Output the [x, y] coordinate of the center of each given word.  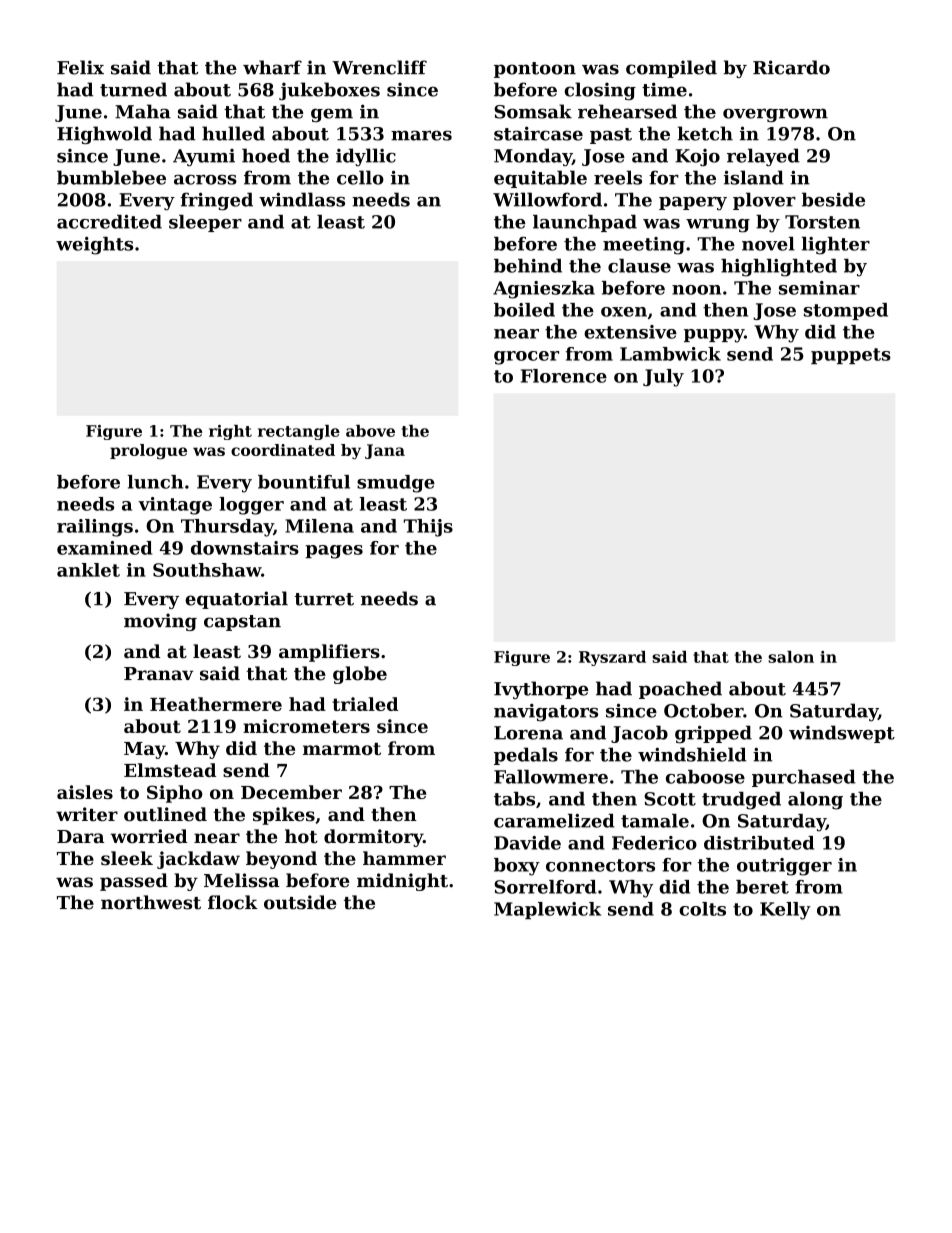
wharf [272, 67]
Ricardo [791, 67]
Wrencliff [379, 67]
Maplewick [547, 910]
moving [160, 622]
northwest [151, 902]
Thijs [428, 528]
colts [702, 909]
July [663, 378]
